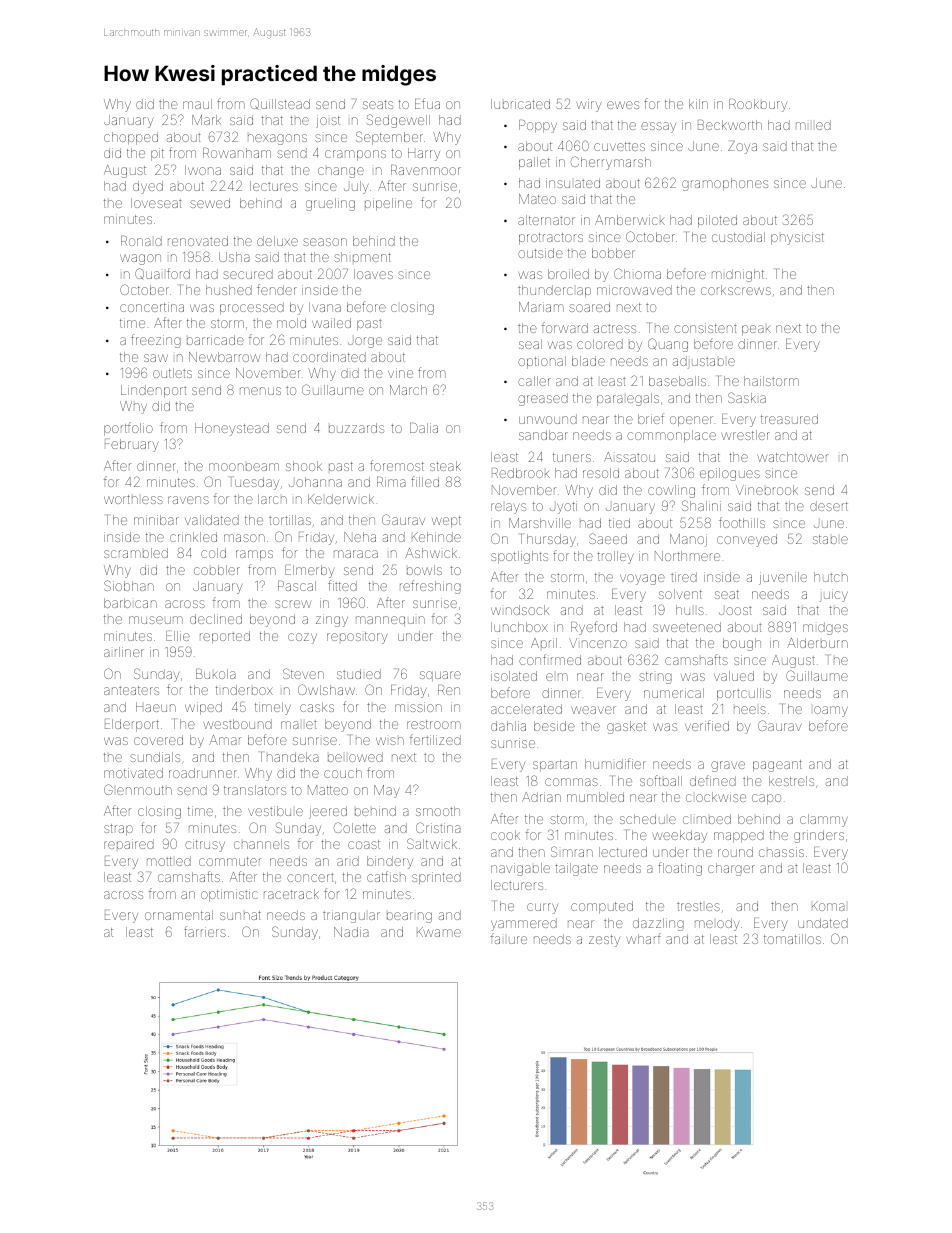 This document has width=952, height=1233. What do you see at coordinates (747, 397) in the document?
I see `Saskia` at bounding box center [747, 397].
